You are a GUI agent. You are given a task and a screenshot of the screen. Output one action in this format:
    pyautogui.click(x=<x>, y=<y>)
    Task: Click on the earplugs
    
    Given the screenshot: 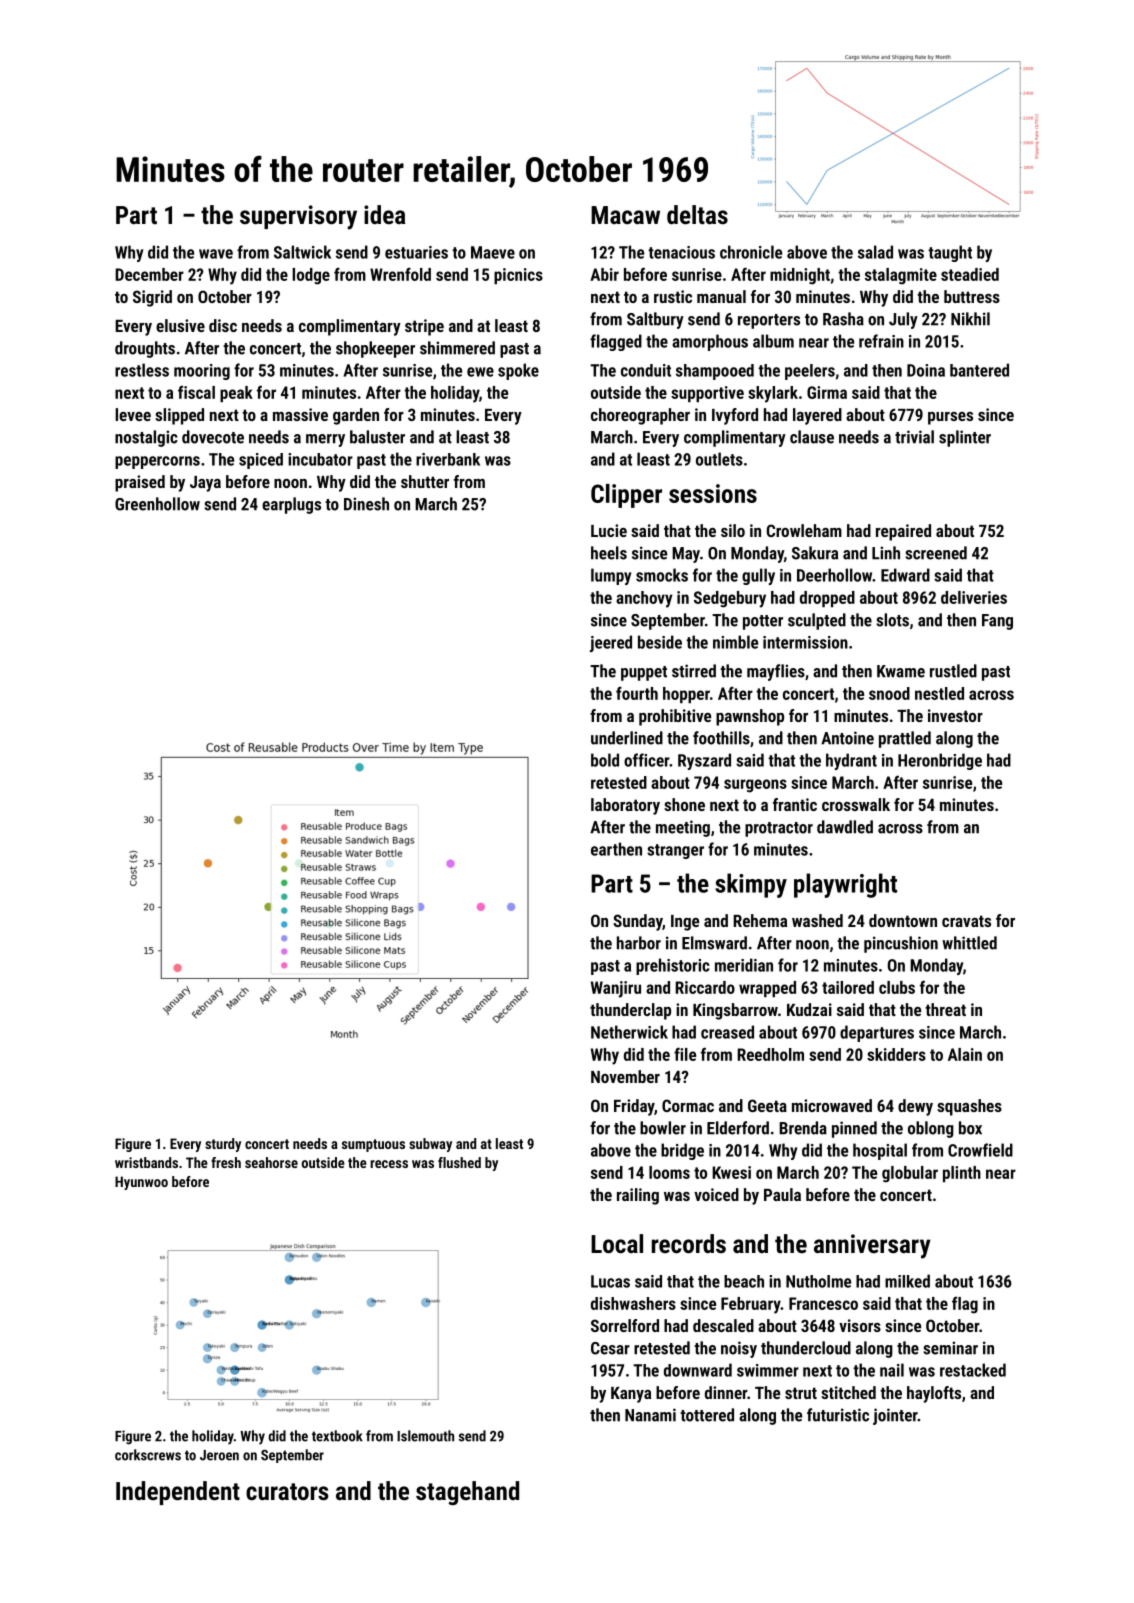 What is the action you would take?
    pyautogui.click(x=291, y=505)
